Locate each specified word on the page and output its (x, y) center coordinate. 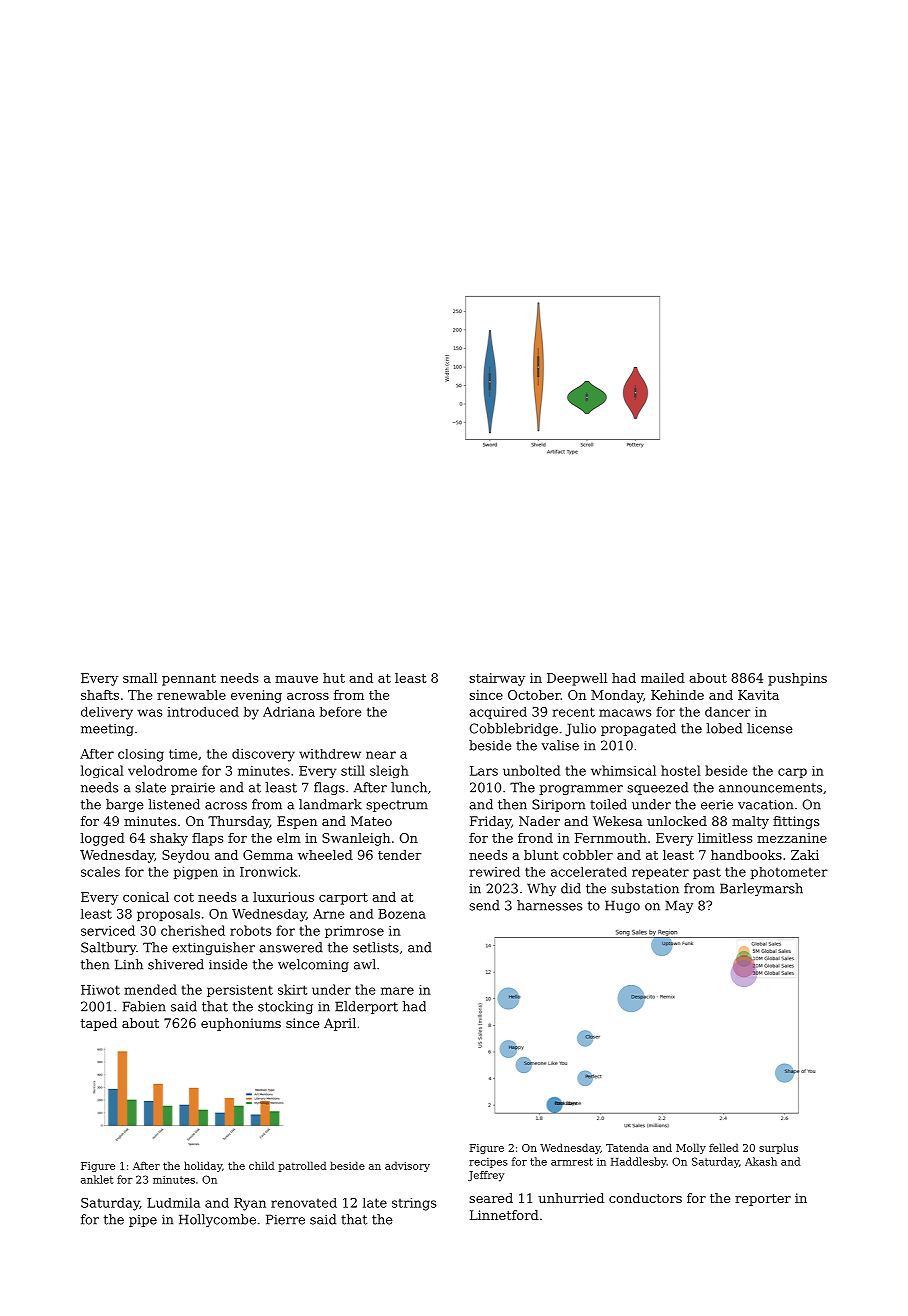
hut (334, 678)
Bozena (402, 914)
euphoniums (241, 1024)
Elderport (366, 1007)
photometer (789, 873)
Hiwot (100, 990)
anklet (97, 1179)
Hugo (622, 906)
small (140, 678)
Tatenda (627, 1147)
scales (100, 872)
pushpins (797, 679)
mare (397, 991)
